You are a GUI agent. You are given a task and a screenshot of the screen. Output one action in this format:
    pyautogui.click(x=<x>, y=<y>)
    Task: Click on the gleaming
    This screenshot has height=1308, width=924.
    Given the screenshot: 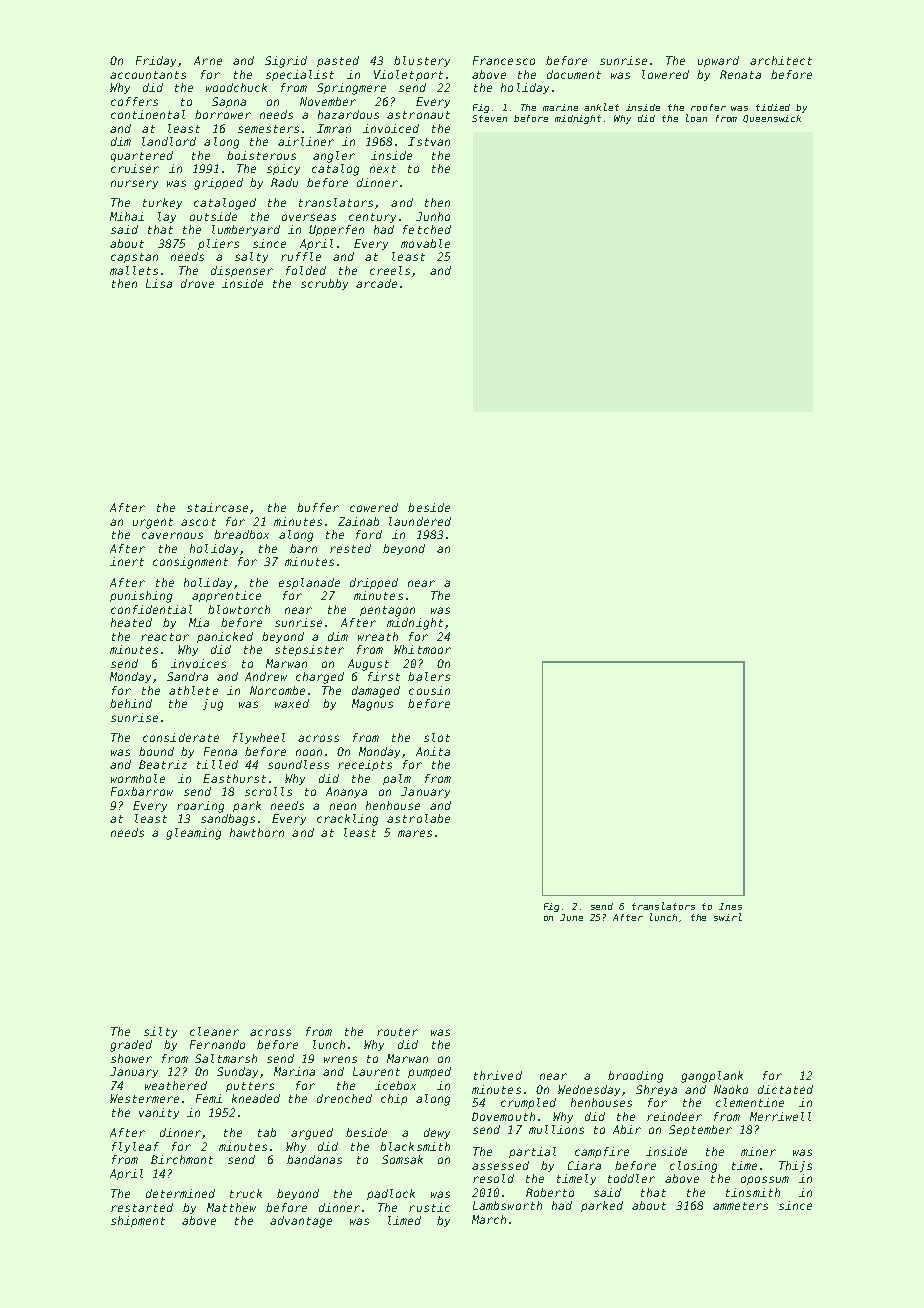 What is the action you would take?
    pyautogui.click(x=193, y=834)
